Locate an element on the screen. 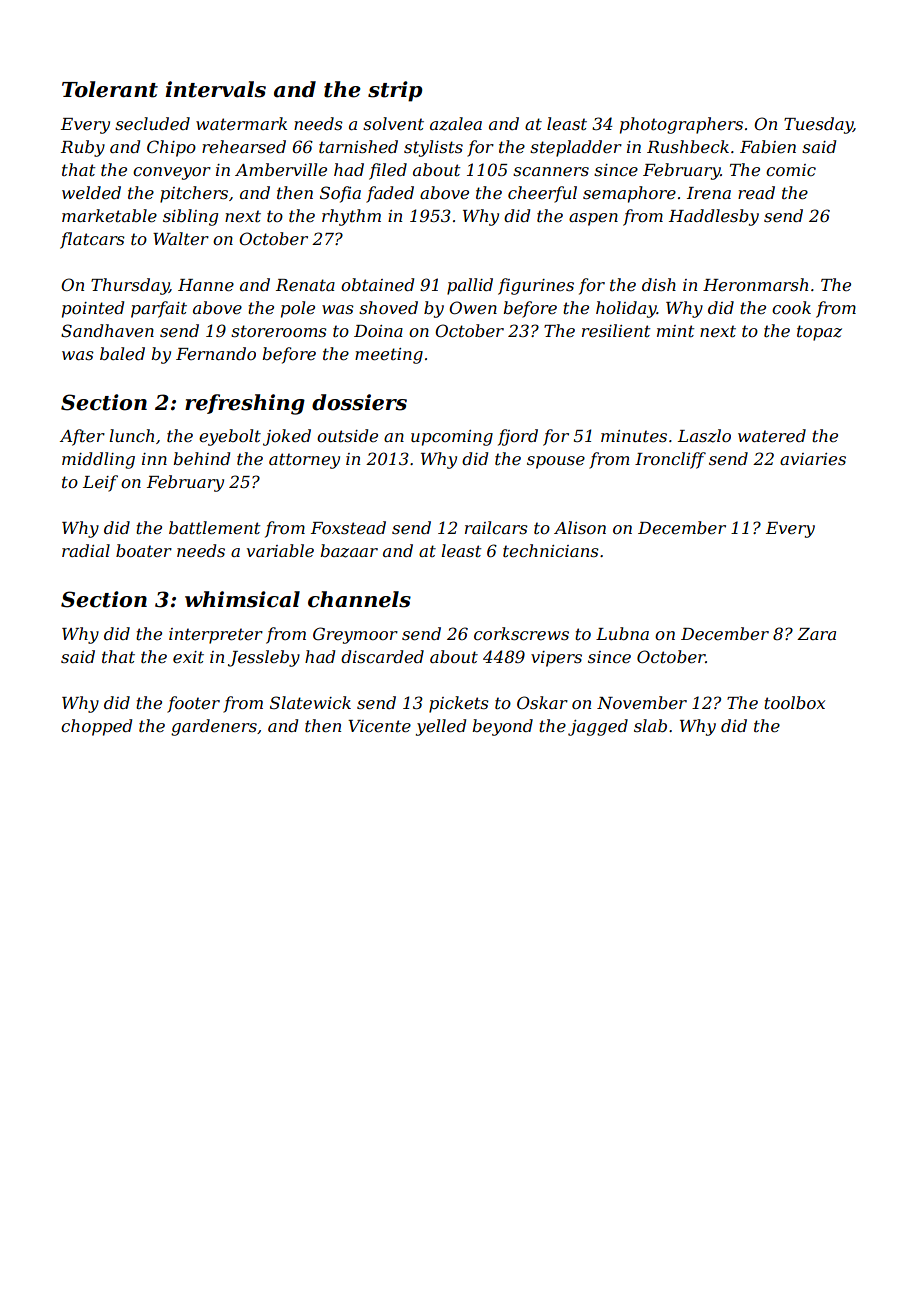 The image size is (924, 1314). footer is located at coordinates (193, 704).
